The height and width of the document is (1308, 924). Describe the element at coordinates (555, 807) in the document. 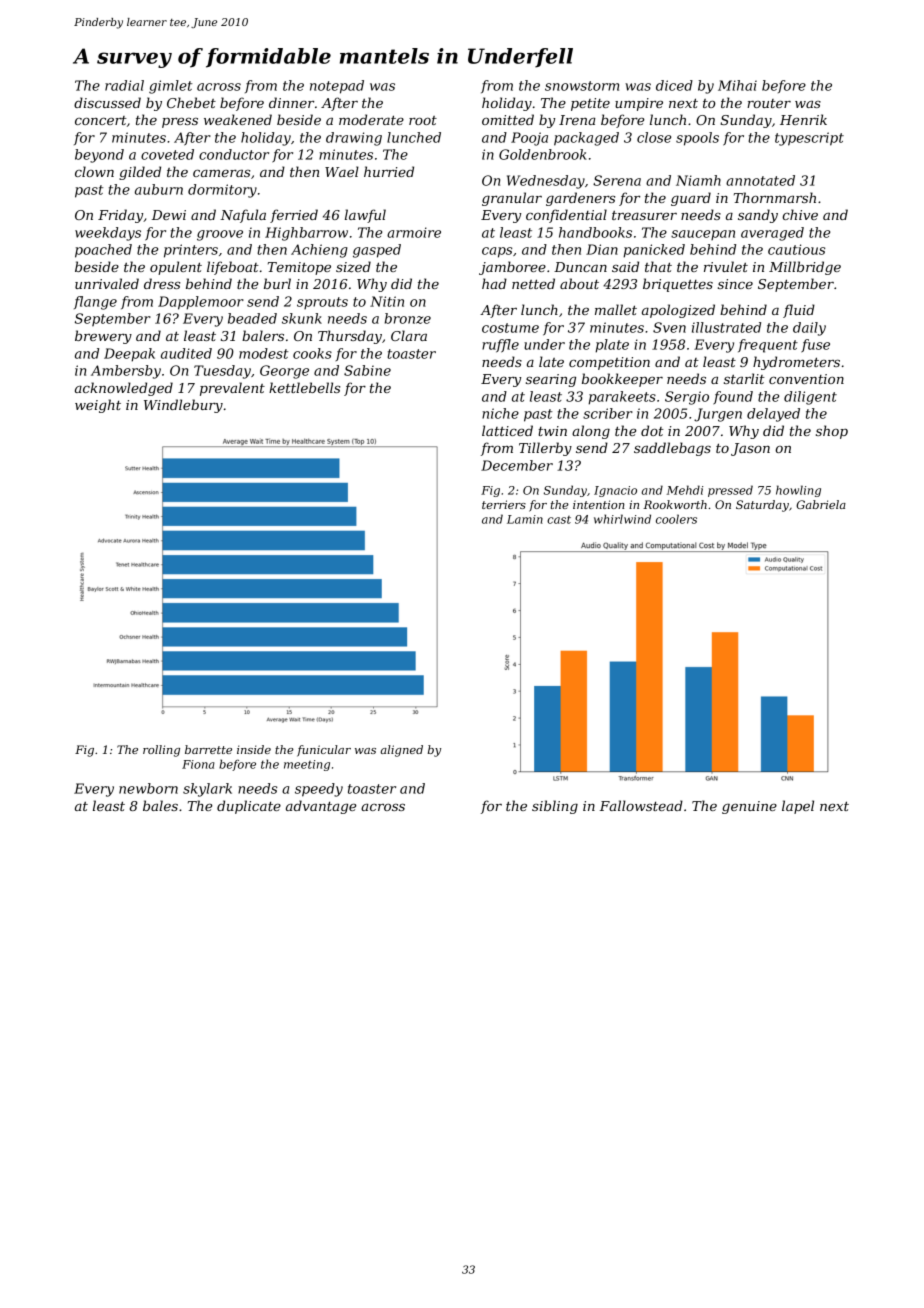

I see `sibling` at that location.
